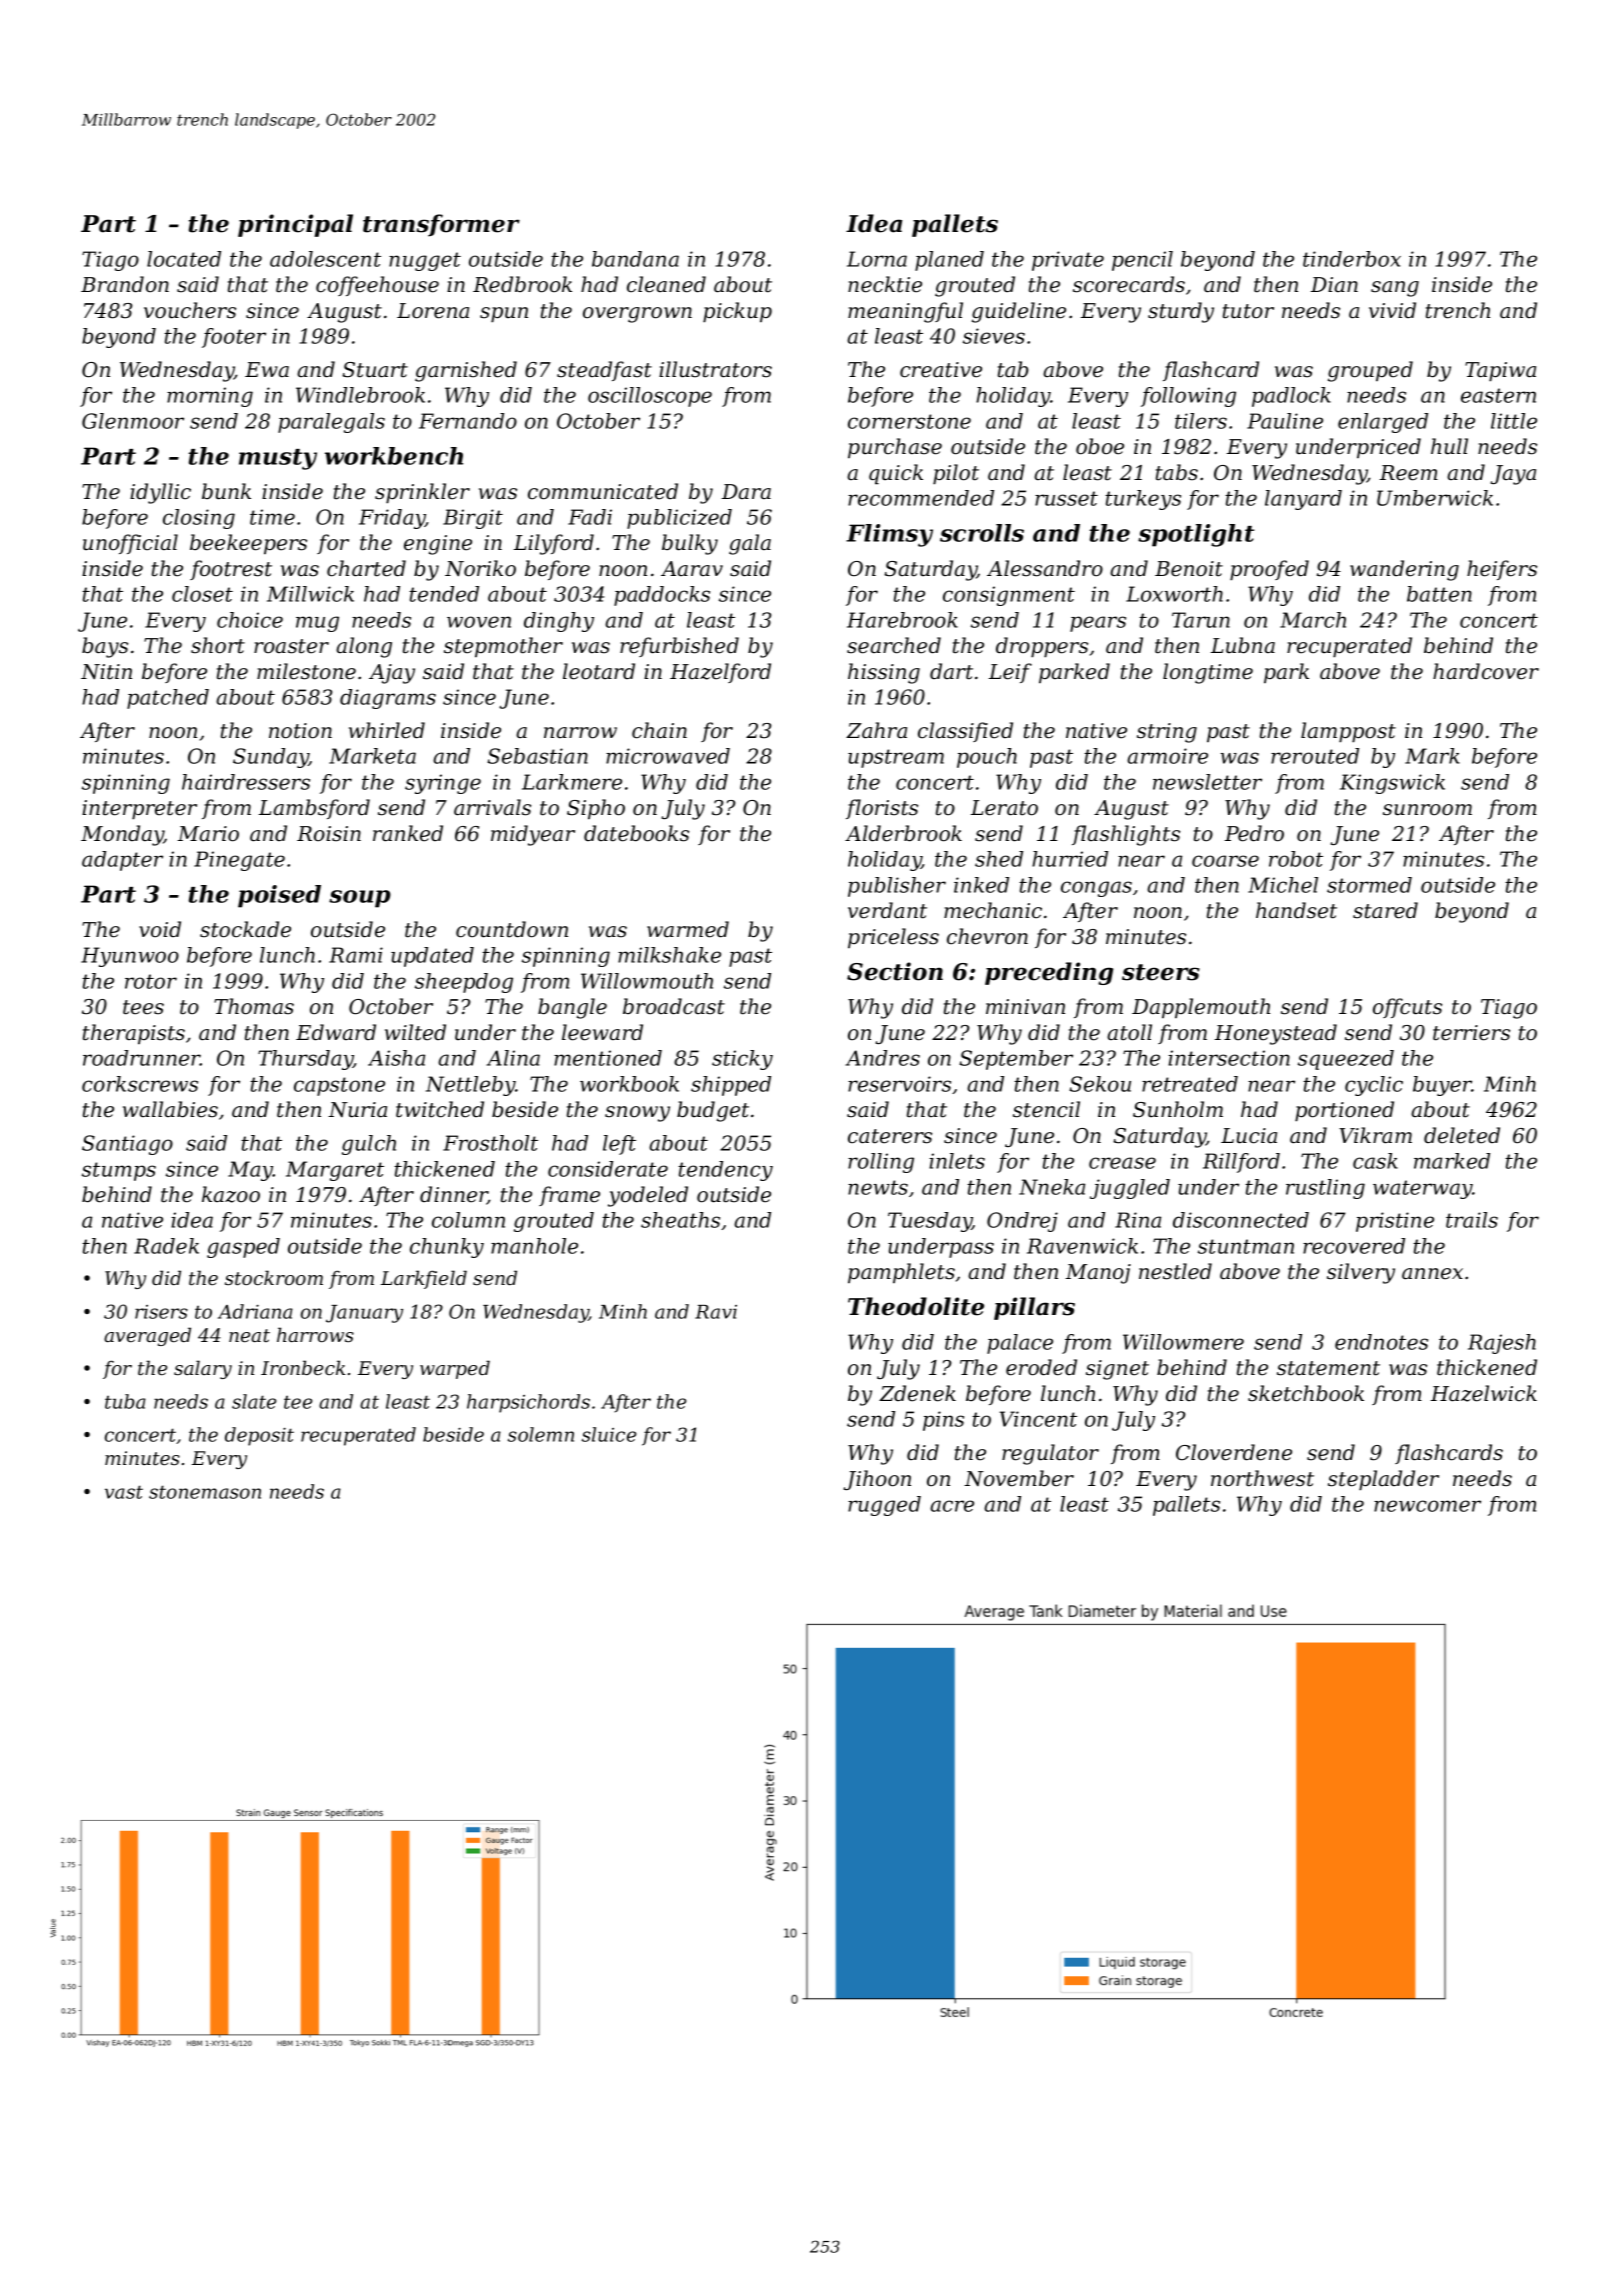 Image resolution: width=1620 pixels, height=2292 pixels. Describe the element at coordinates (609, 1434) in the screenshot. I see `sluice` at that location.
